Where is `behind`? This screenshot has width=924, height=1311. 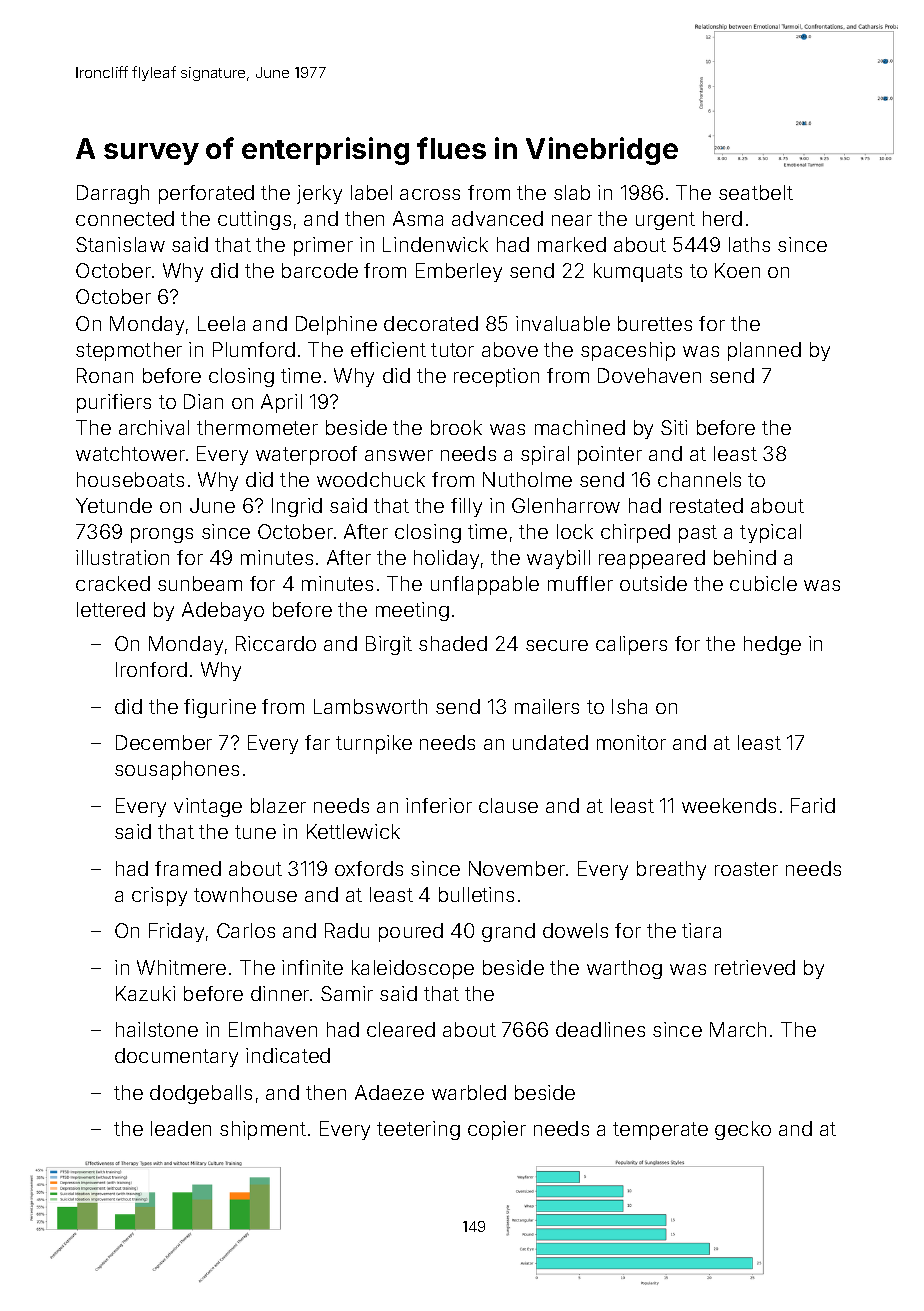 behind is located at coordinates (745, 557).
